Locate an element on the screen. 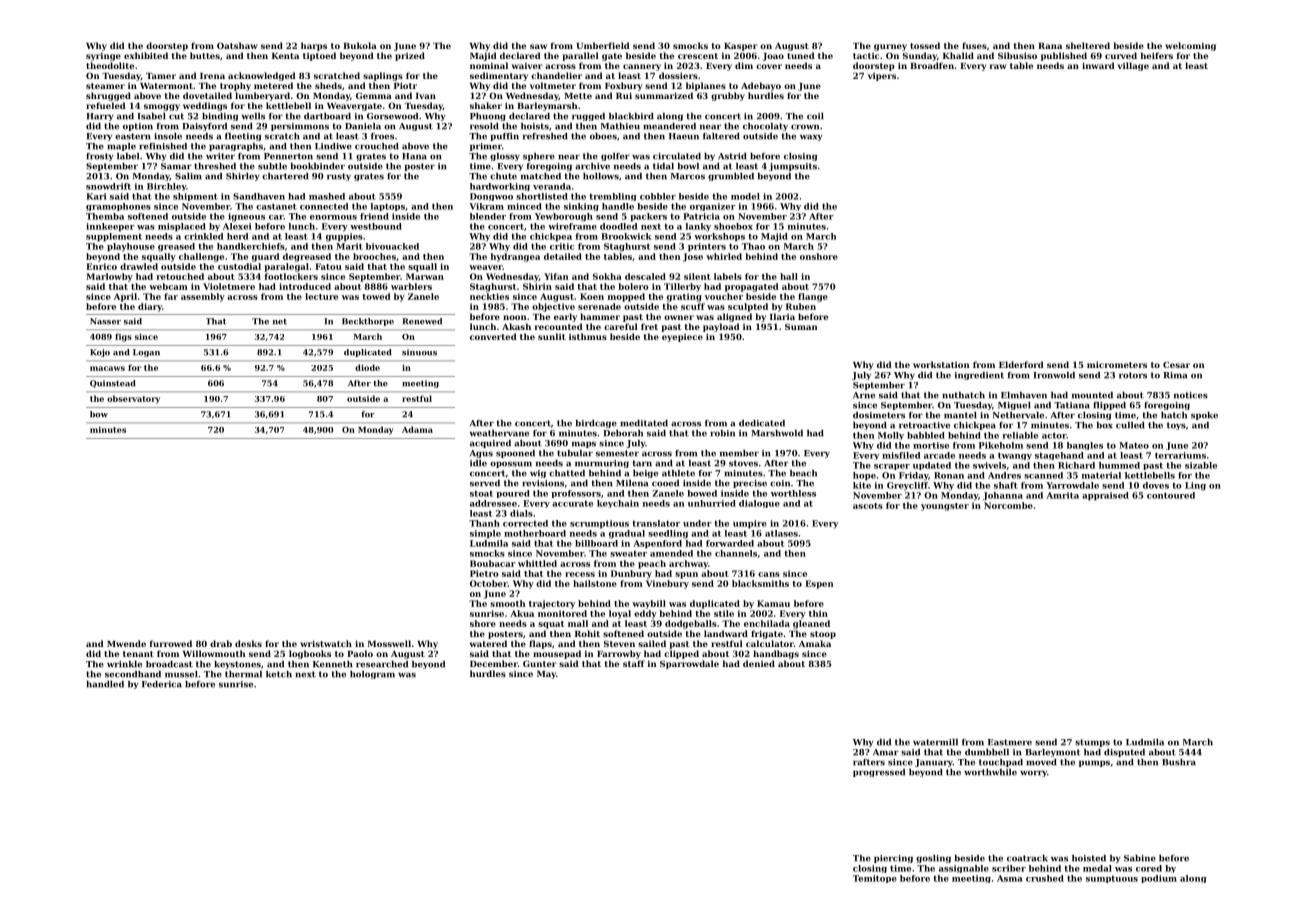 The width and height of the screenshot is (1308, 924). Oatshaw is located at coordinates (237, 45).
